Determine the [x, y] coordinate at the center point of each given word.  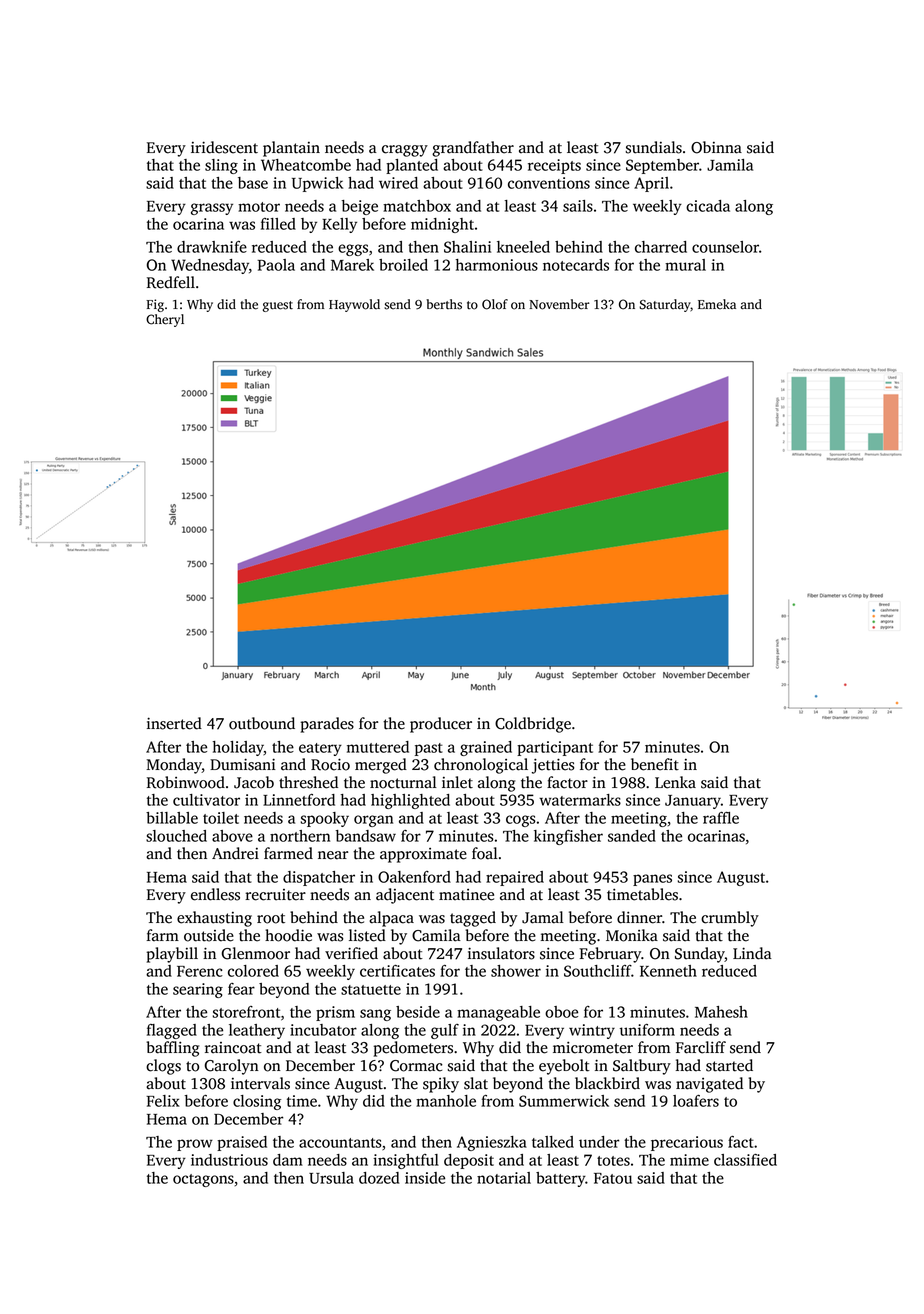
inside [425, 1178]
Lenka [675, 782]
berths [444, 304]
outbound [262, 723]
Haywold [354, 305]
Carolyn [232, 1067]
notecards [576, 265]
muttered [378, 747]
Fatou [613, 1178]
